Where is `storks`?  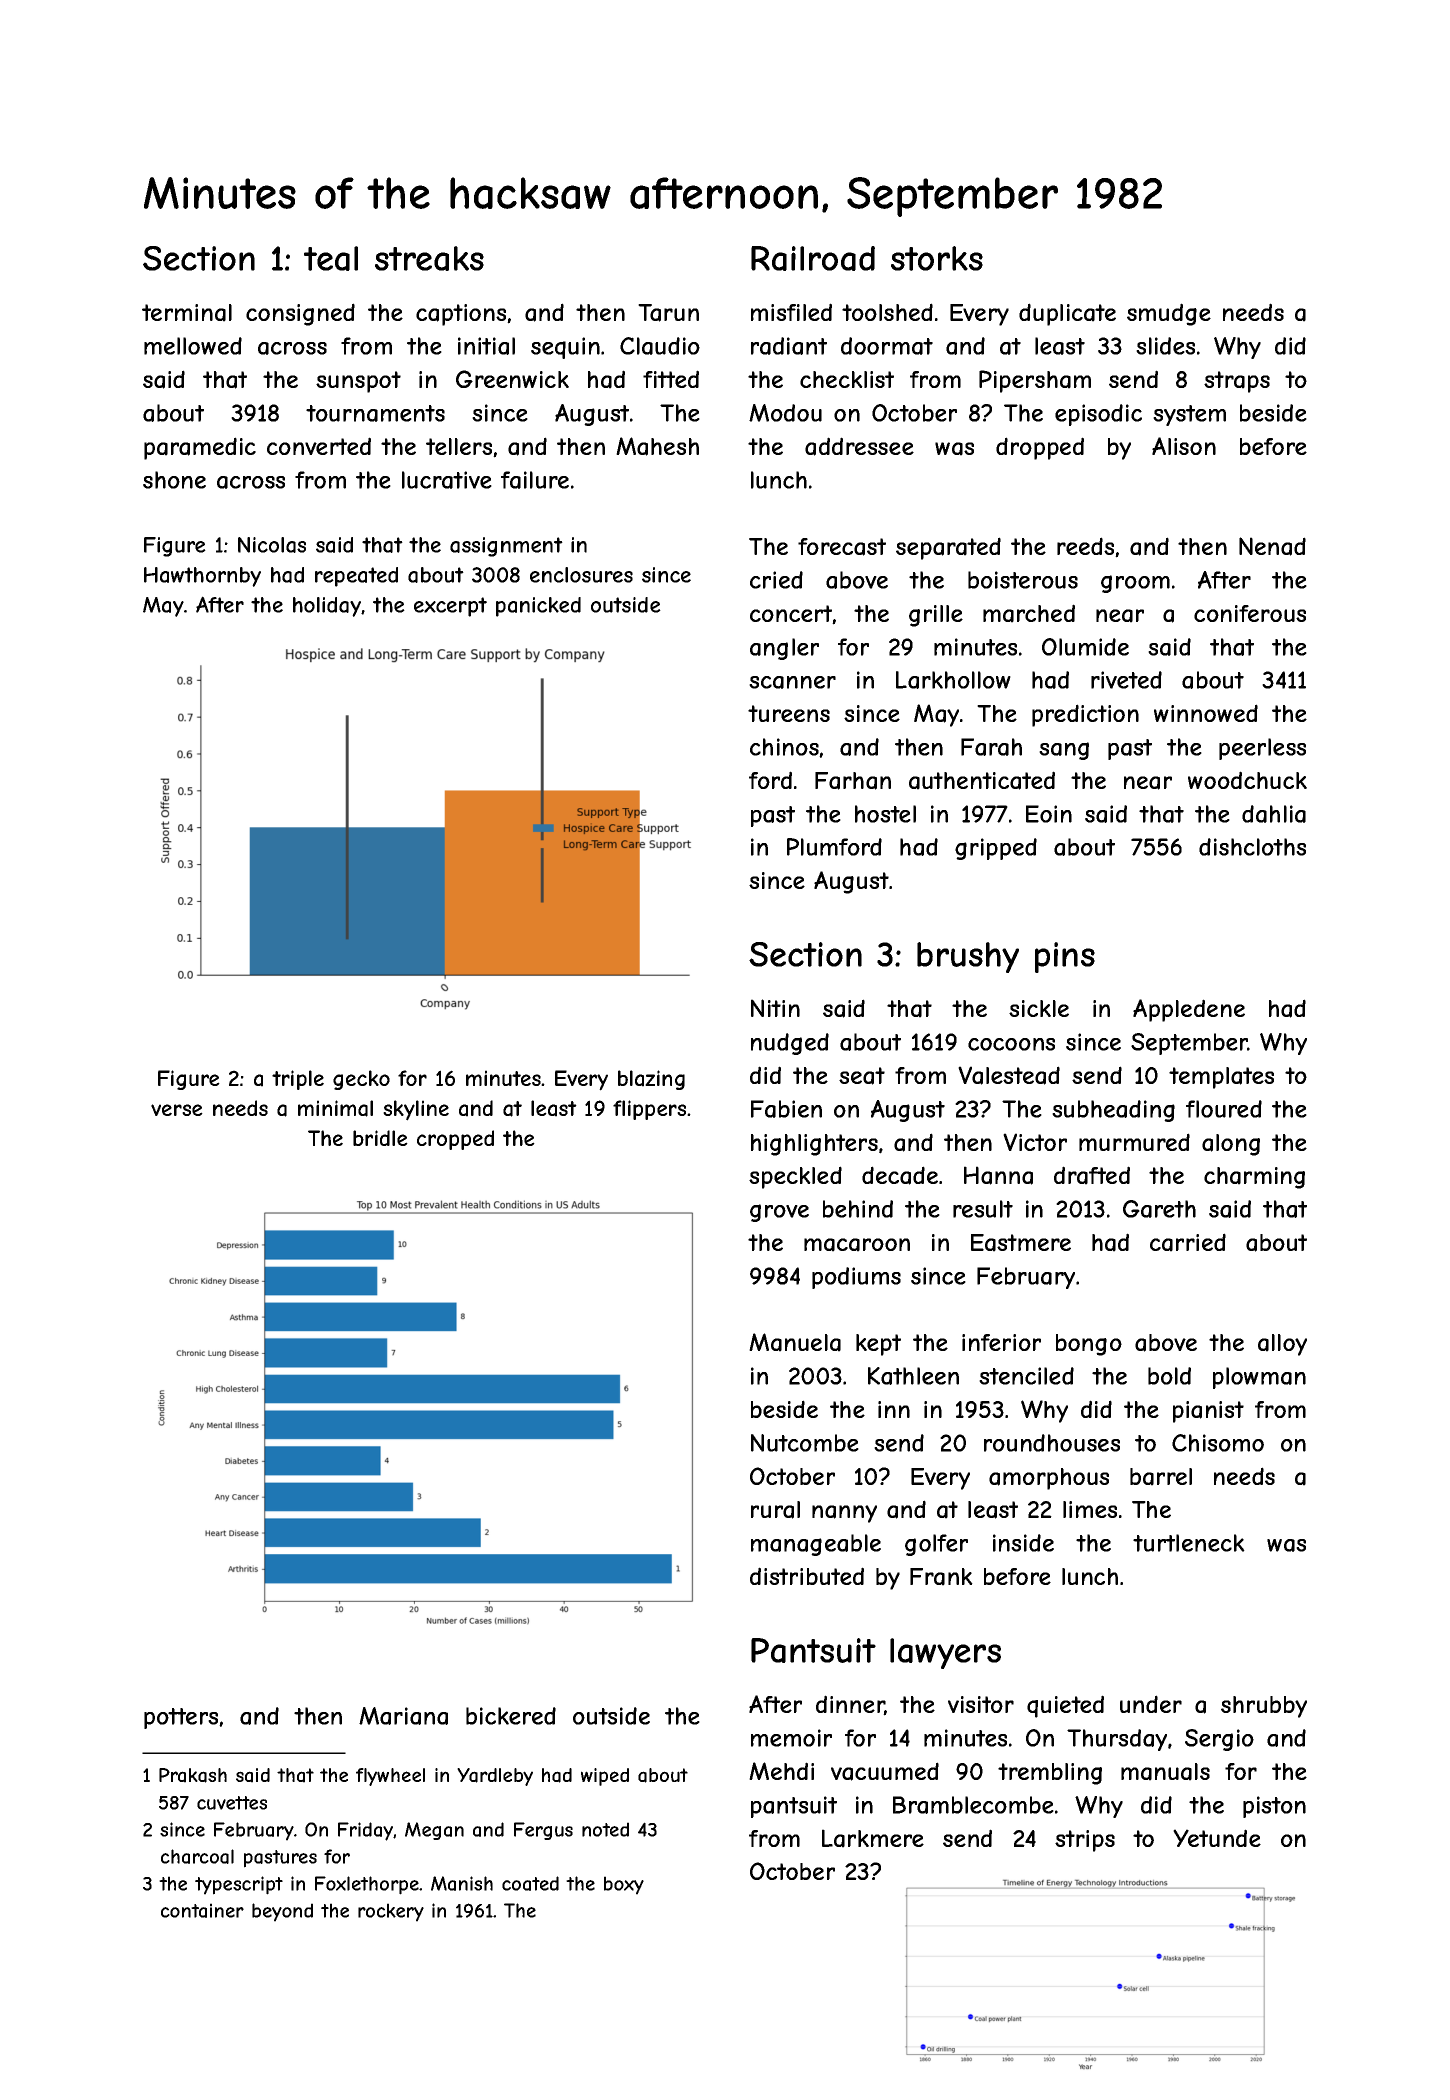
storks is located at coordinates (937, 258).
